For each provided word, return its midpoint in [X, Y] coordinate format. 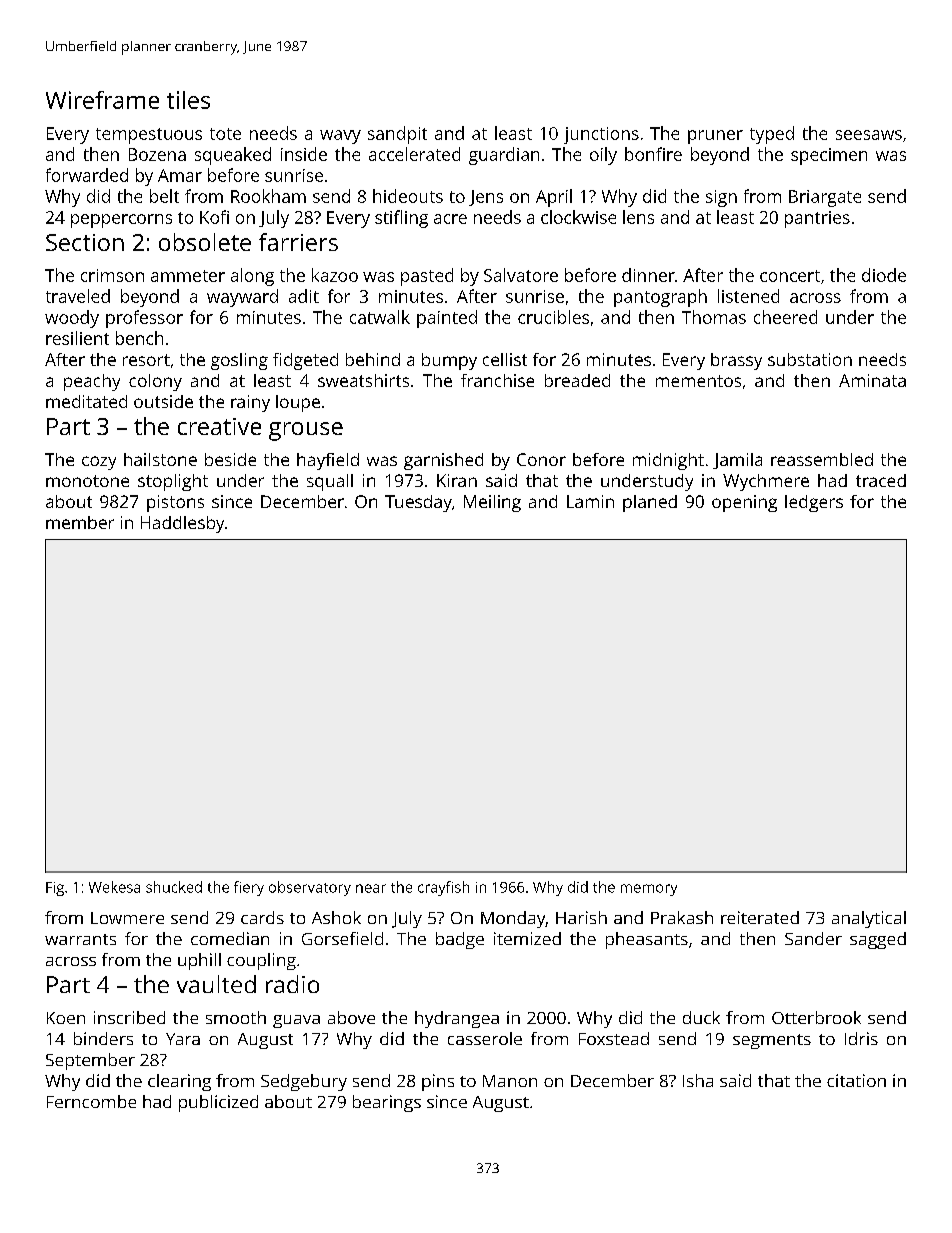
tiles [188, 100]
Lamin [590, 501]
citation [856, 1080]
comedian [230, 938]
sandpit [397, 135]
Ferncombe [91, 1101]
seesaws [869, 135]
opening [744, 503]
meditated [86, 401]
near [371, 888]
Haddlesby [182, 524]
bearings [387, 1103]
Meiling [492, 503]
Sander [813, 938]
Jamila [737, 461]
